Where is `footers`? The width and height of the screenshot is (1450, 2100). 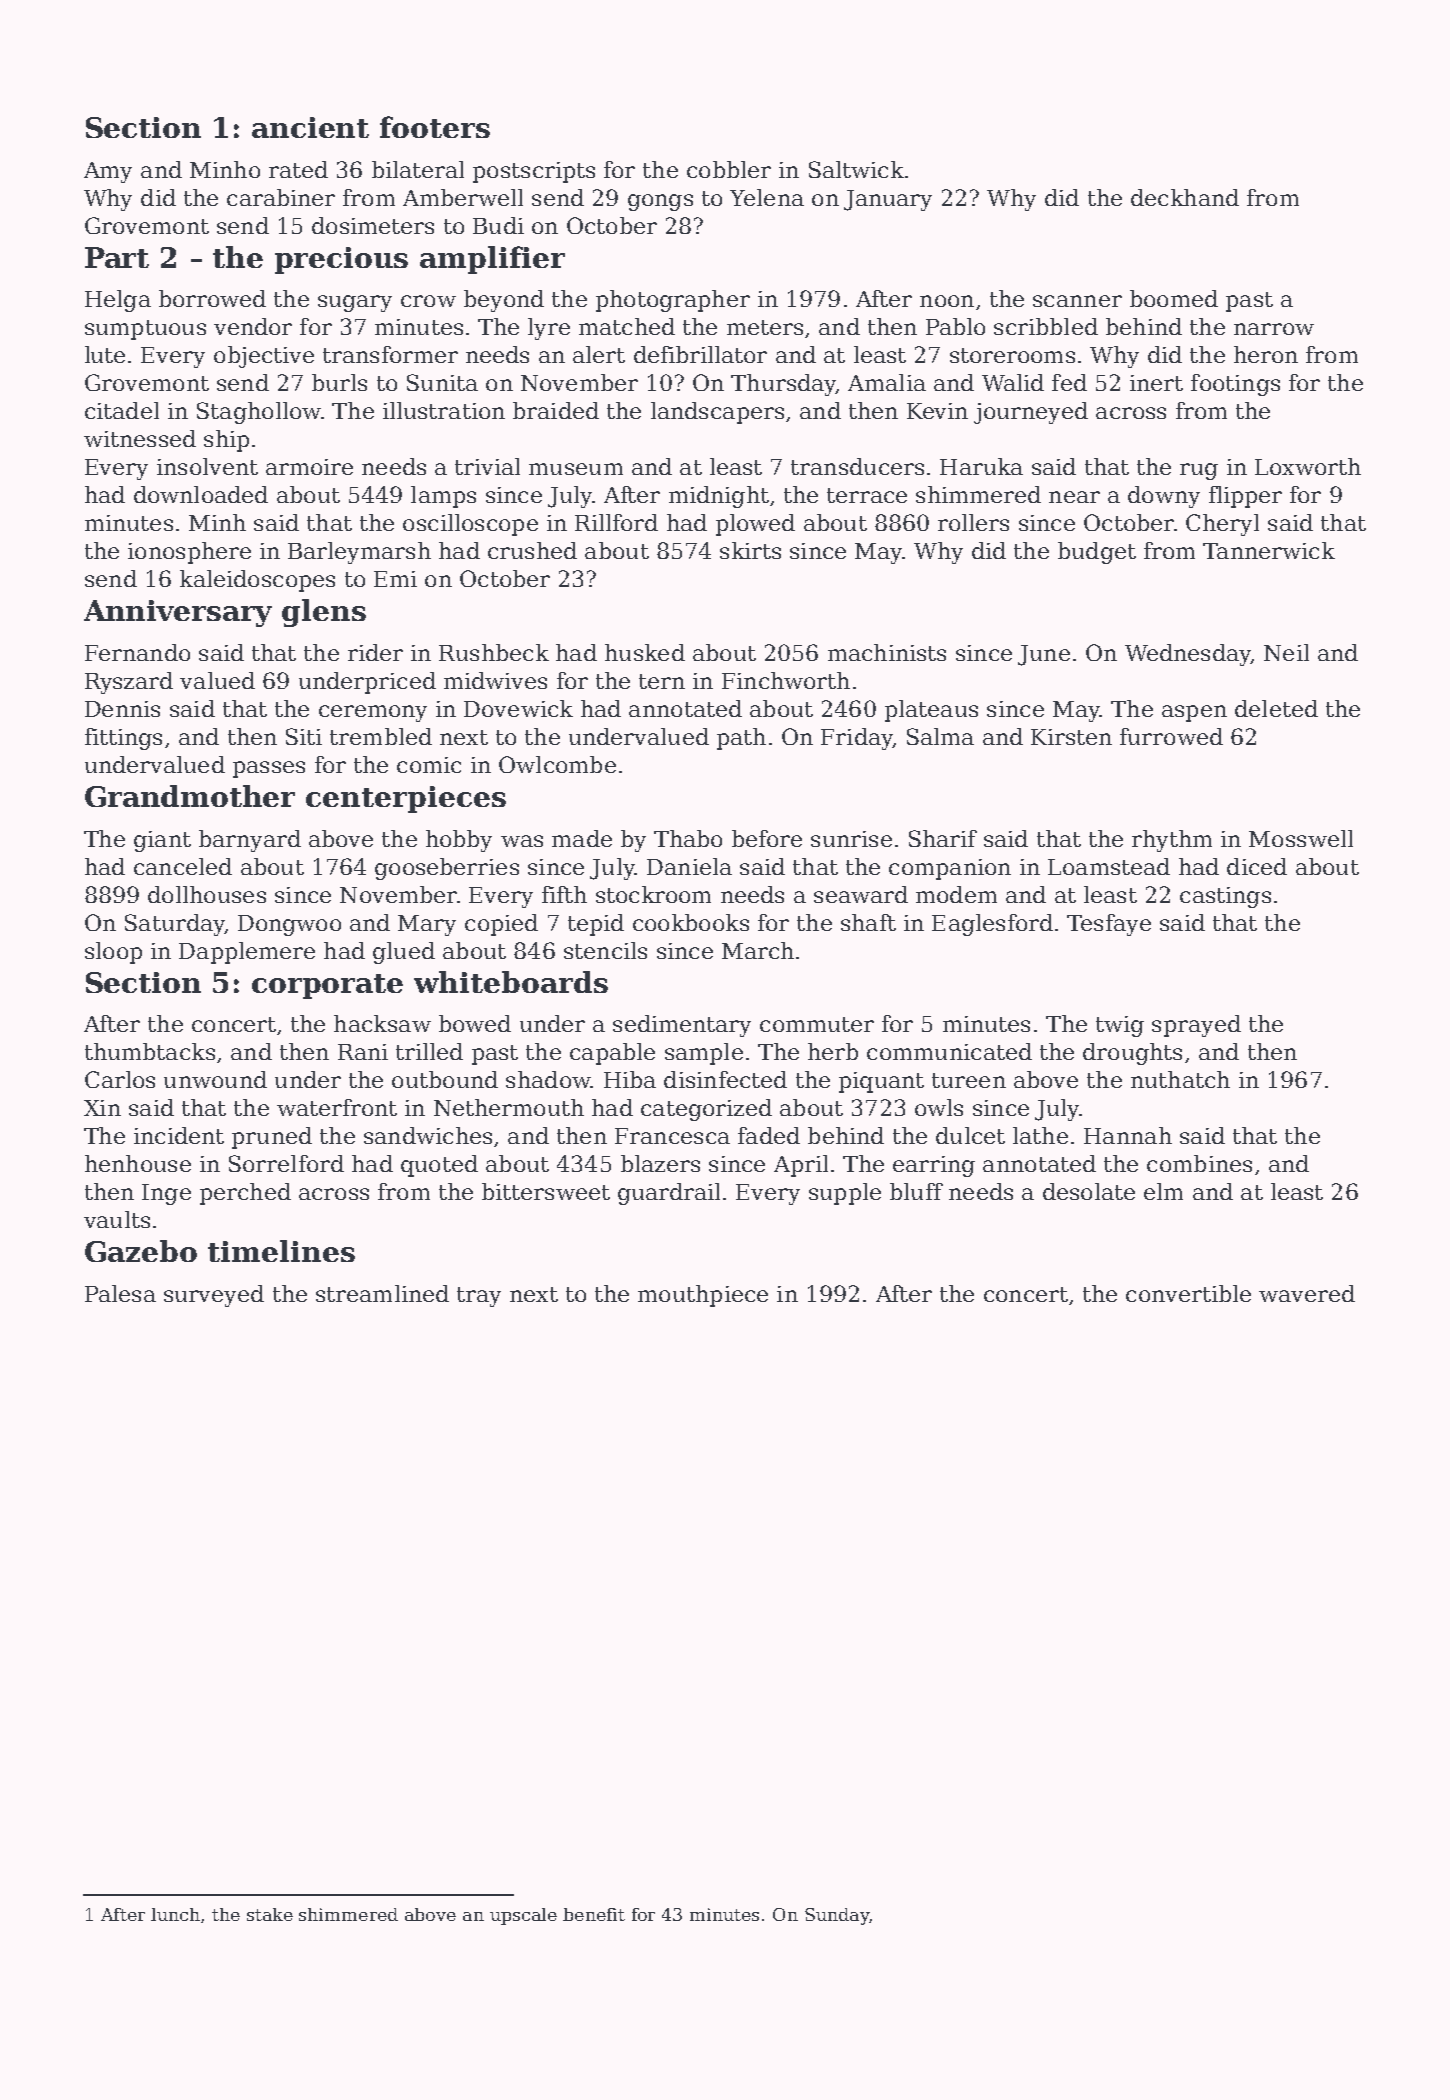 footers is located at coordinates (435, 127).
